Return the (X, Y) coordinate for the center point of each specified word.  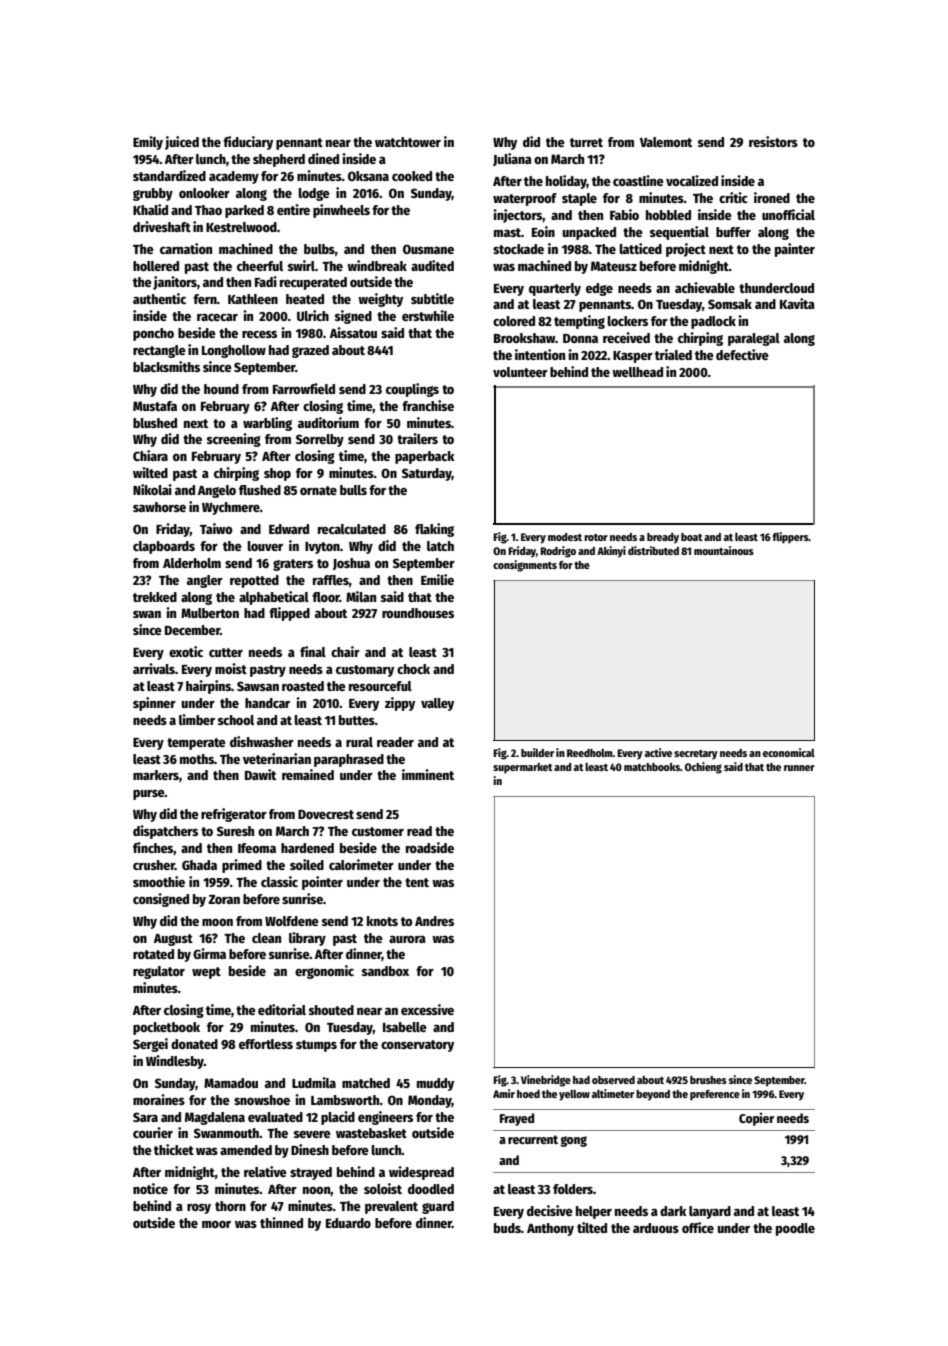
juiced (182, 143)
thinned (281, 1222)
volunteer (520, 372)
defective (742, 354)
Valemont (666, 142)
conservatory (417, 1046)
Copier (756, 1119)
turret (586, 142)
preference (715, 1095)
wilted (150, 472)
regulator (159, 972)
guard (438, 1207)
